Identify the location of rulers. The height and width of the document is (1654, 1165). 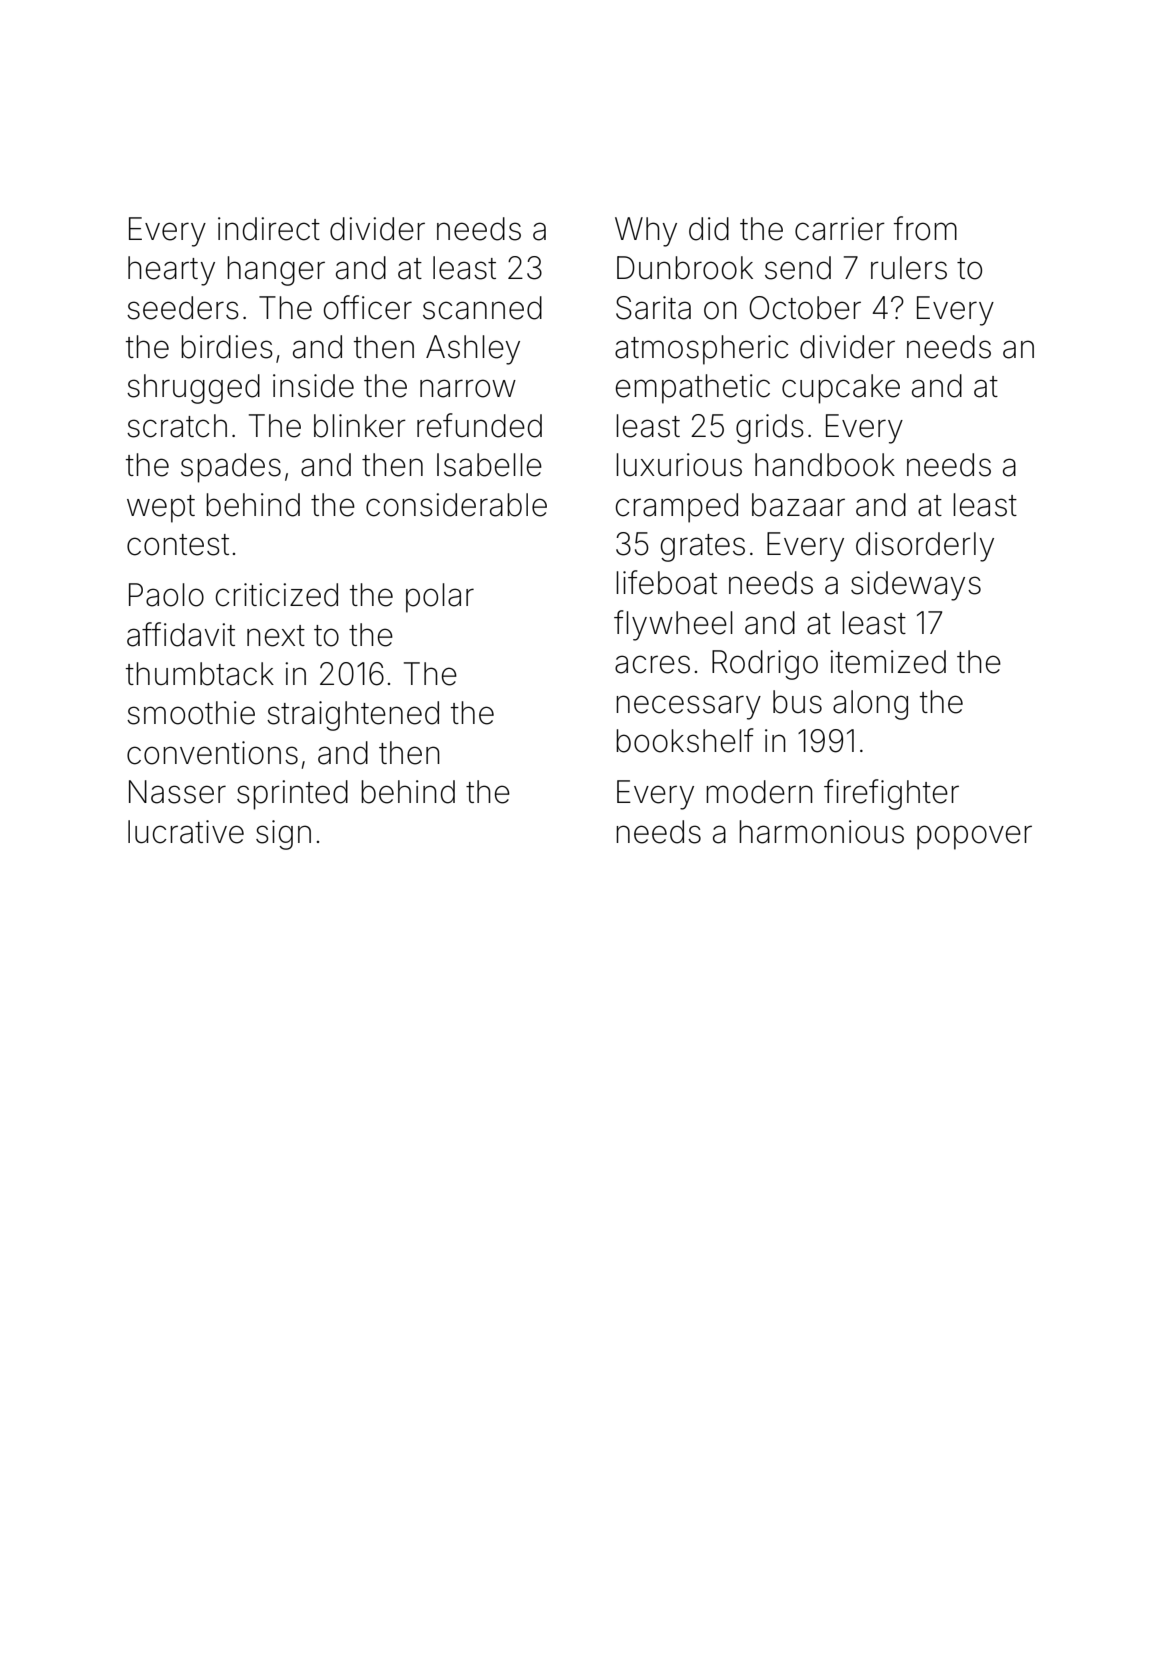
(909, 268).
